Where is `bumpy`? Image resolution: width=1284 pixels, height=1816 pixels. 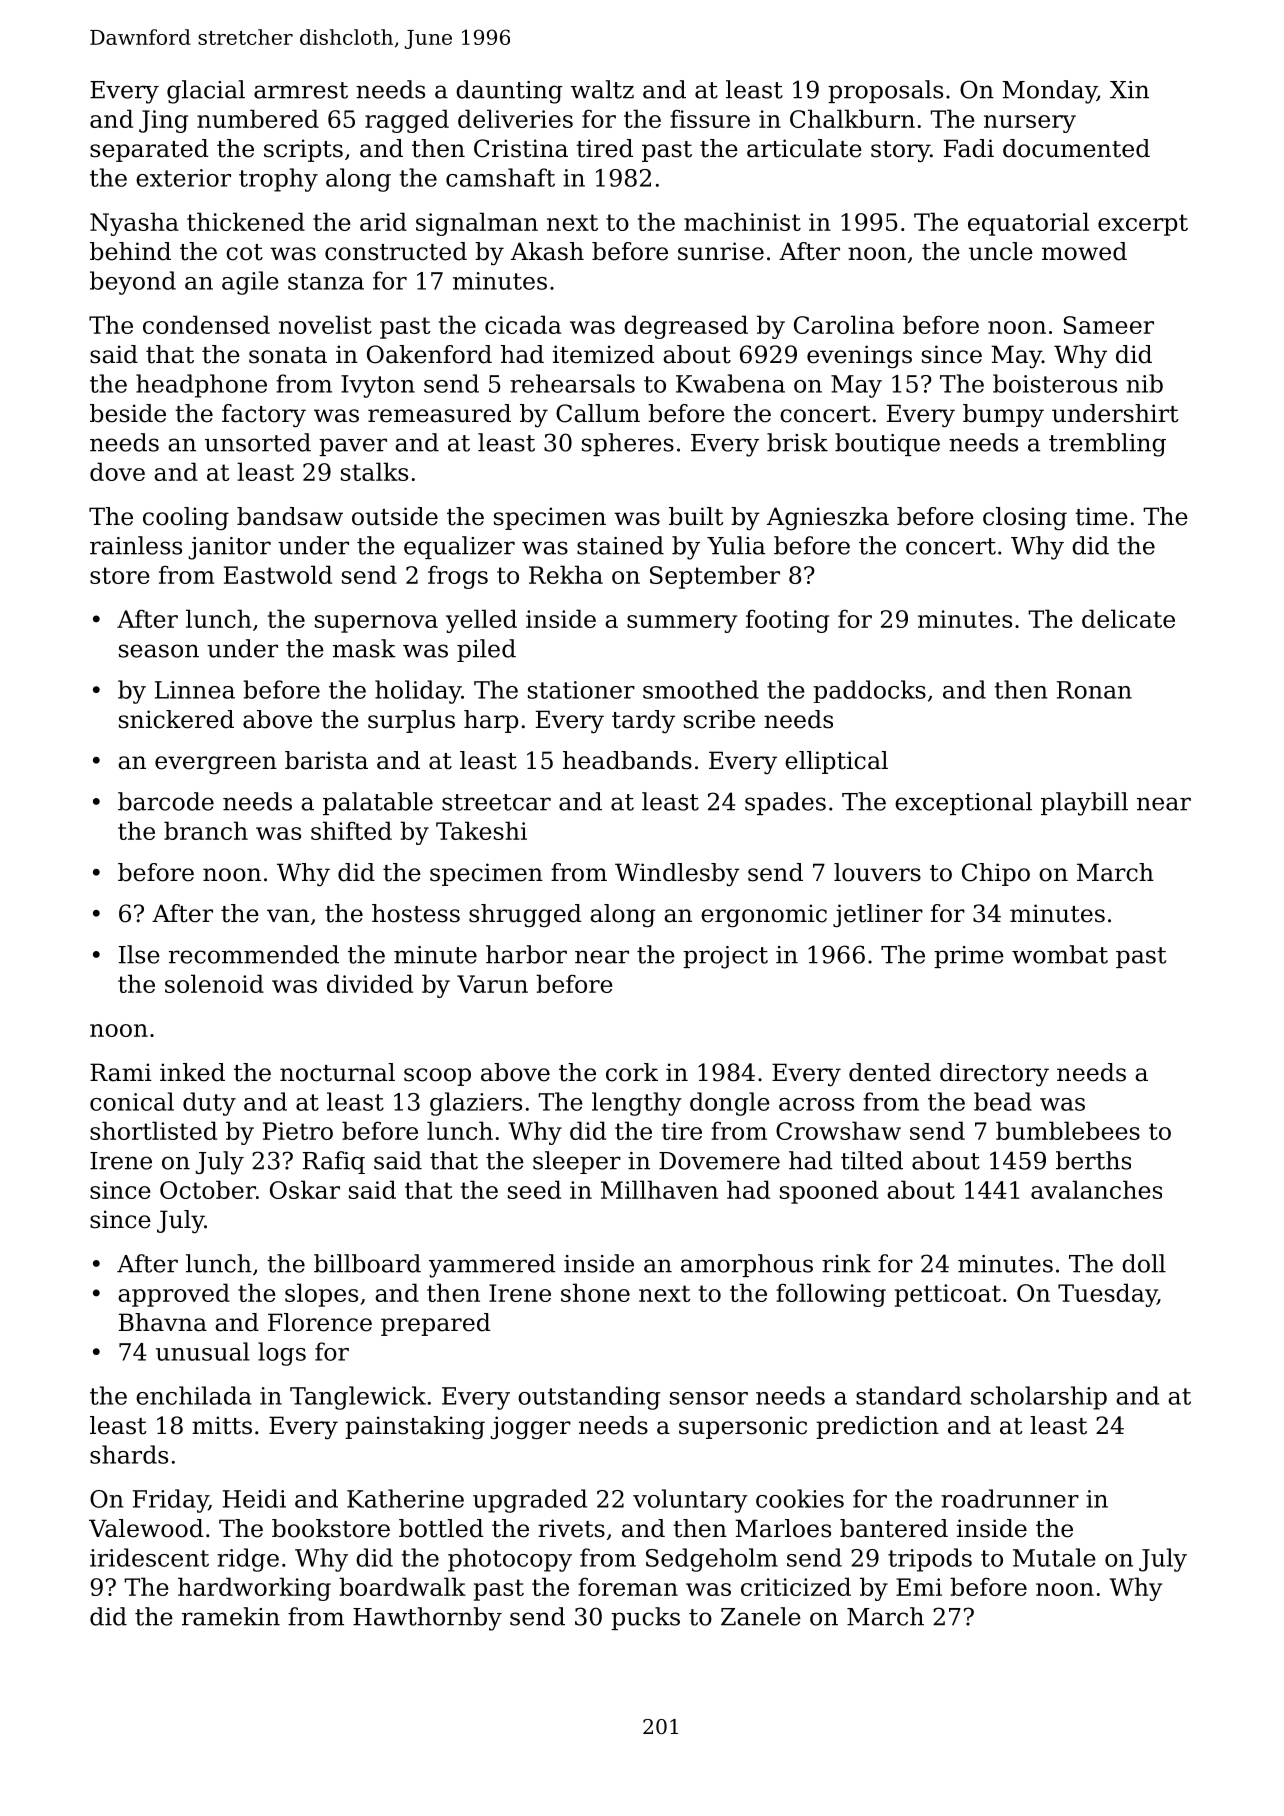
bumpy is located at coordinates (1003, 415).
